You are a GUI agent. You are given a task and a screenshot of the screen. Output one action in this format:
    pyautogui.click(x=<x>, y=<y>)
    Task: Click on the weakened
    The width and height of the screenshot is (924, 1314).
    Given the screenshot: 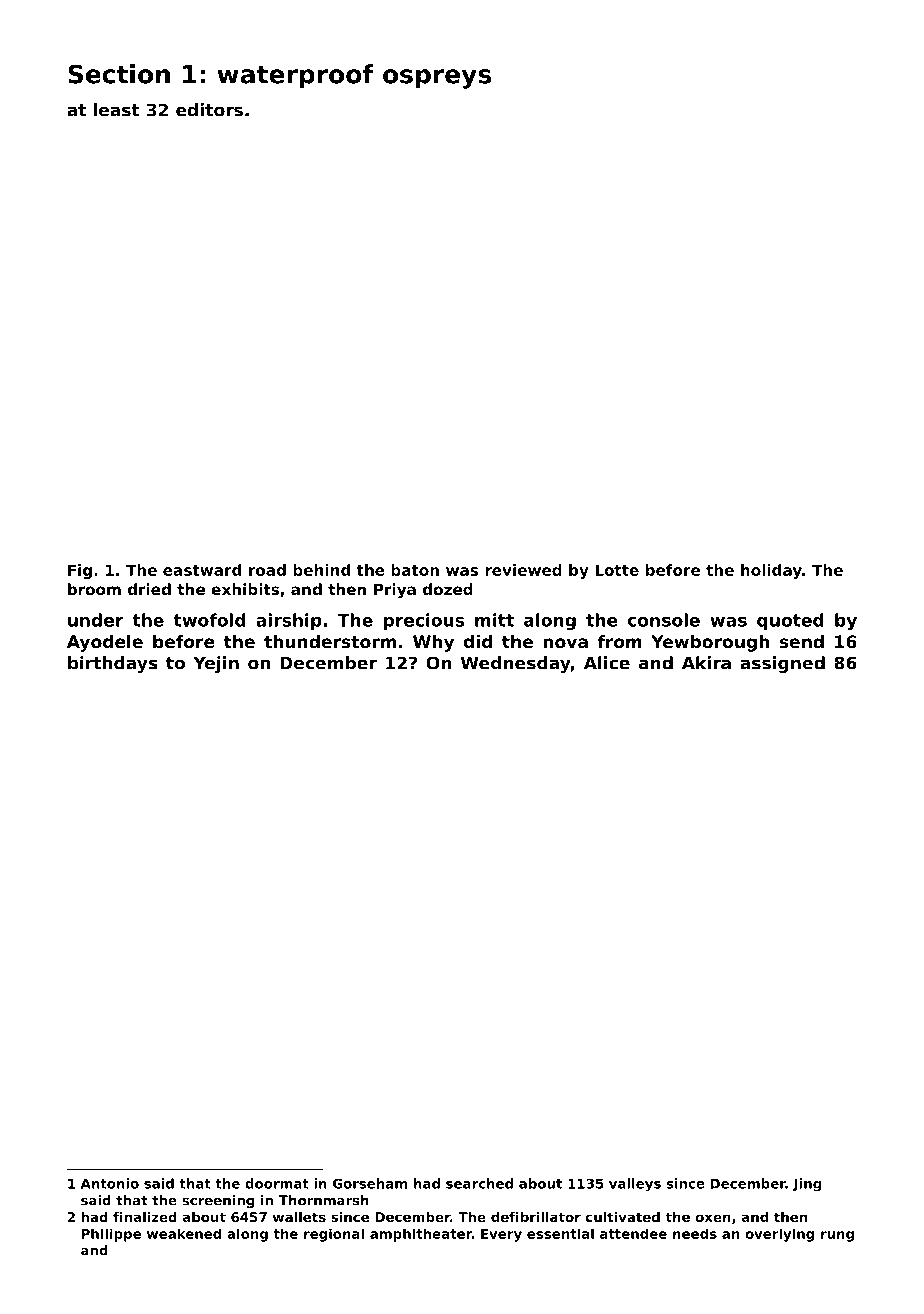 What is the action you would take?
    pyautogui.click(x=184, y=1233)
